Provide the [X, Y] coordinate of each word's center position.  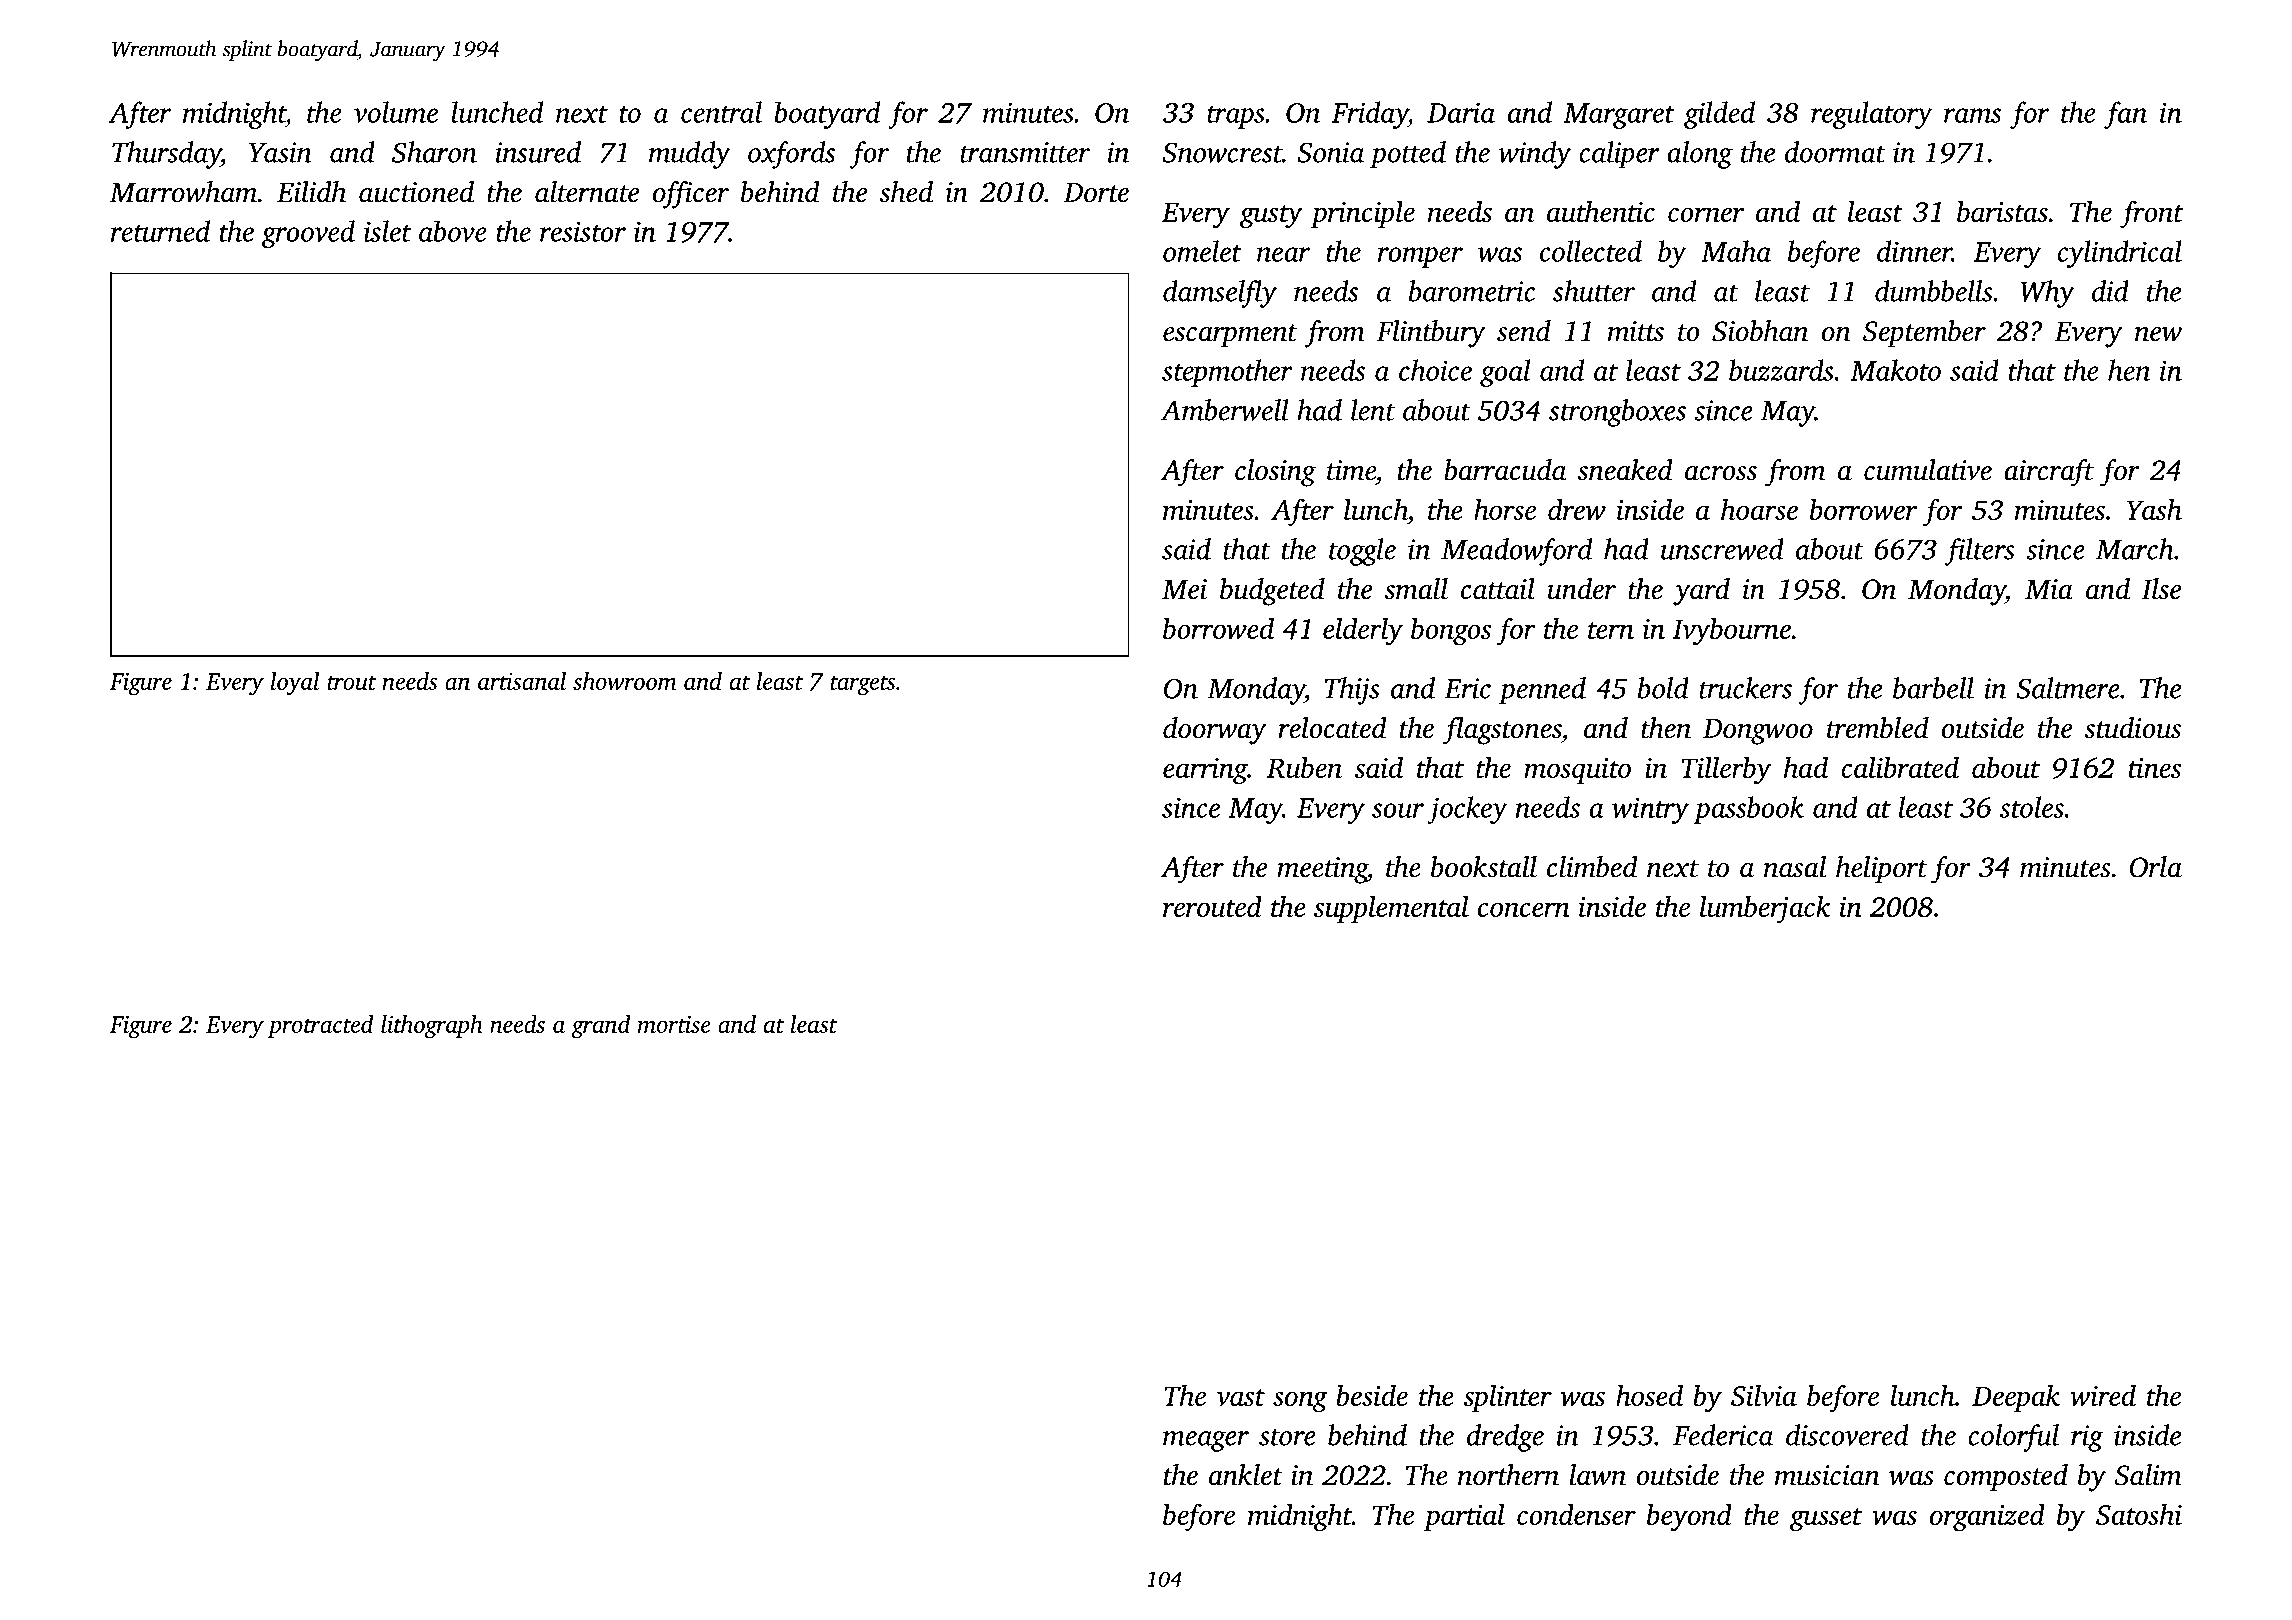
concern [1524, 909]
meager [1206, 1441]
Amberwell [1225, 410]
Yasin [280, 152]
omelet [1202, 251]
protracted [320, 1026]
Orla [2155, 867]
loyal [295, 684]
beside [1372, 1395]
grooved [308, 234]
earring [1205, 771]
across [1721, 473]
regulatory [1871, 115]
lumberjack [1765, 909]
